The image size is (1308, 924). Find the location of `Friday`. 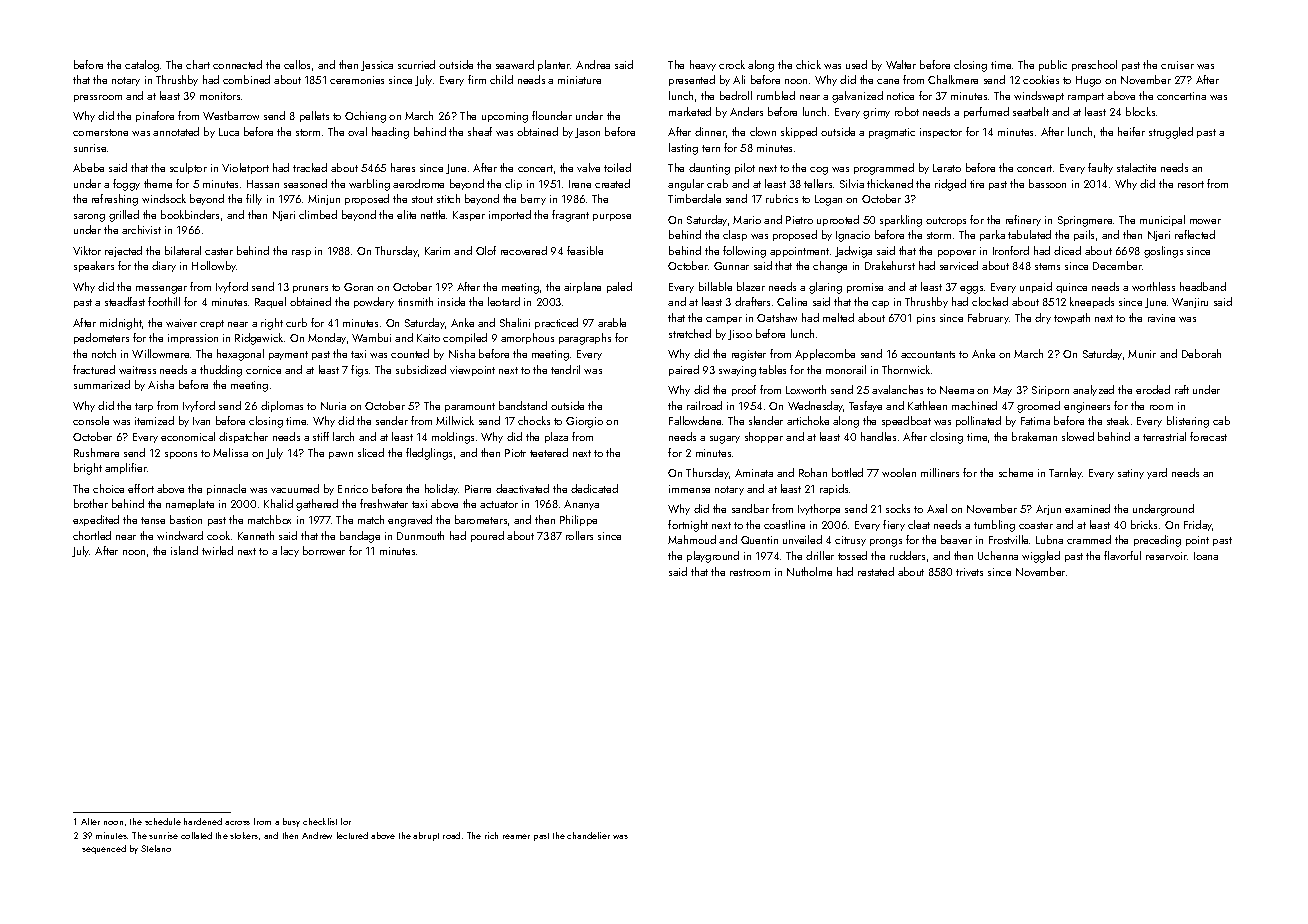

Friday is located at coordinates (1198, 525).
